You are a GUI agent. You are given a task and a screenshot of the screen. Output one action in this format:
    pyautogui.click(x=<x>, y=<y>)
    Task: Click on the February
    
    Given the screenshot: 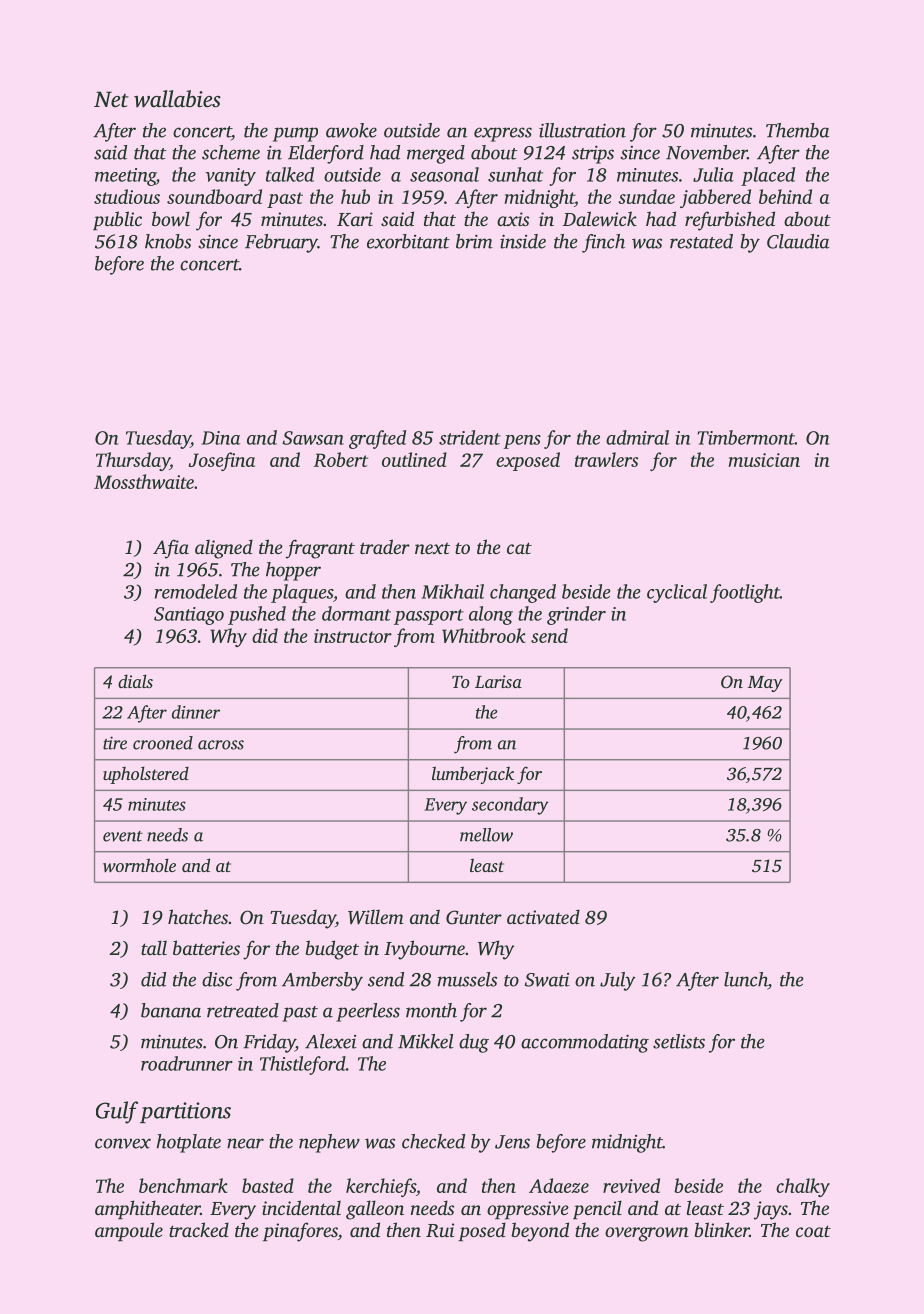 What is the action you would take?
    pyautogui.click(x=281, y=243)
